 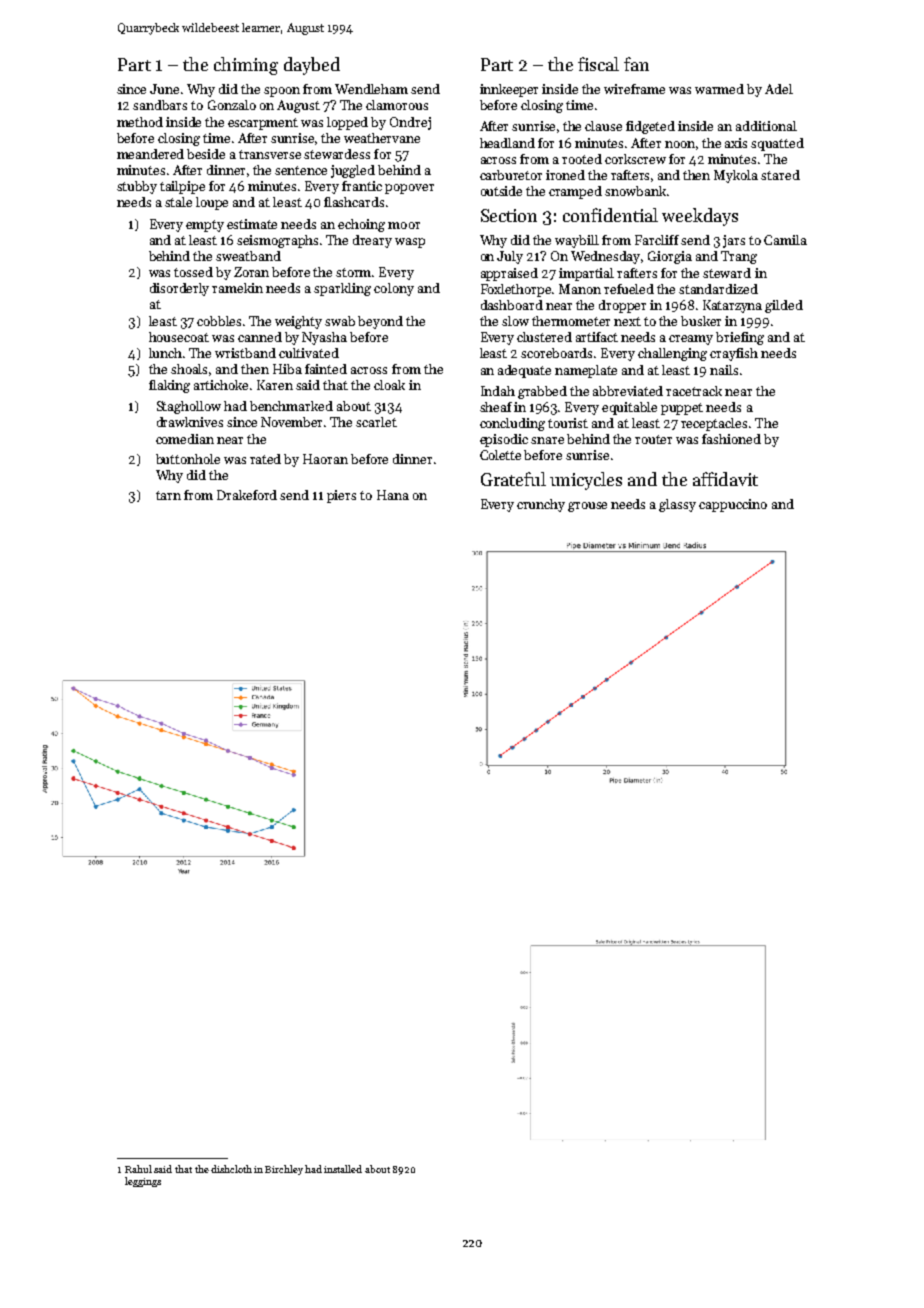 What do you see at coordinates (343, 1169) in the screenshot?
I see `installed` at bounding box center [343, 1169].
